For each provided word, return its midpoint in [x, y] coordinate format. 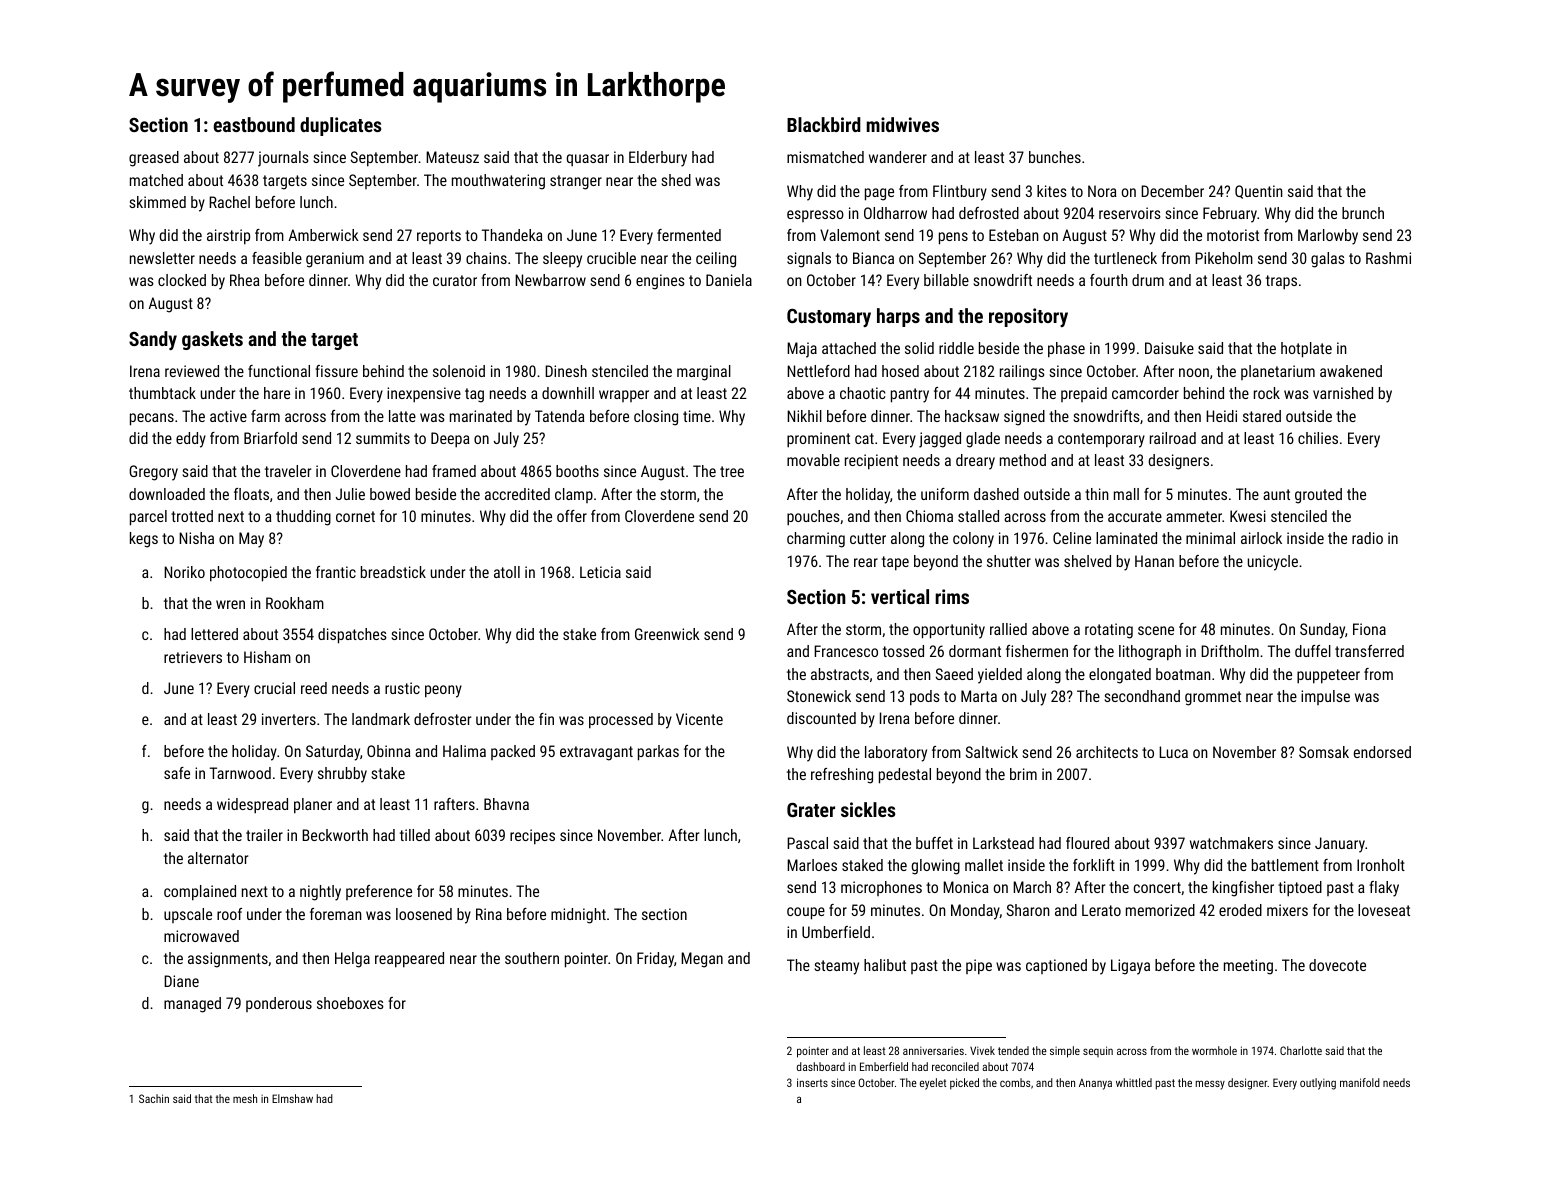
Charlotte [1301, 1050]
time [697, 416]
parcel [148, 518]
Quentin [1259, 192]
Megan [702, 960]
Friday [655, 960]
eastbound [254, 124]
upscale [188, 915]
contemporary [1101, 440]
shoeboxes [350, 1003]
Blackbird [824, 124]
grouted [1318, 496]
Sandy [153, 340]
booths [577, 471]
